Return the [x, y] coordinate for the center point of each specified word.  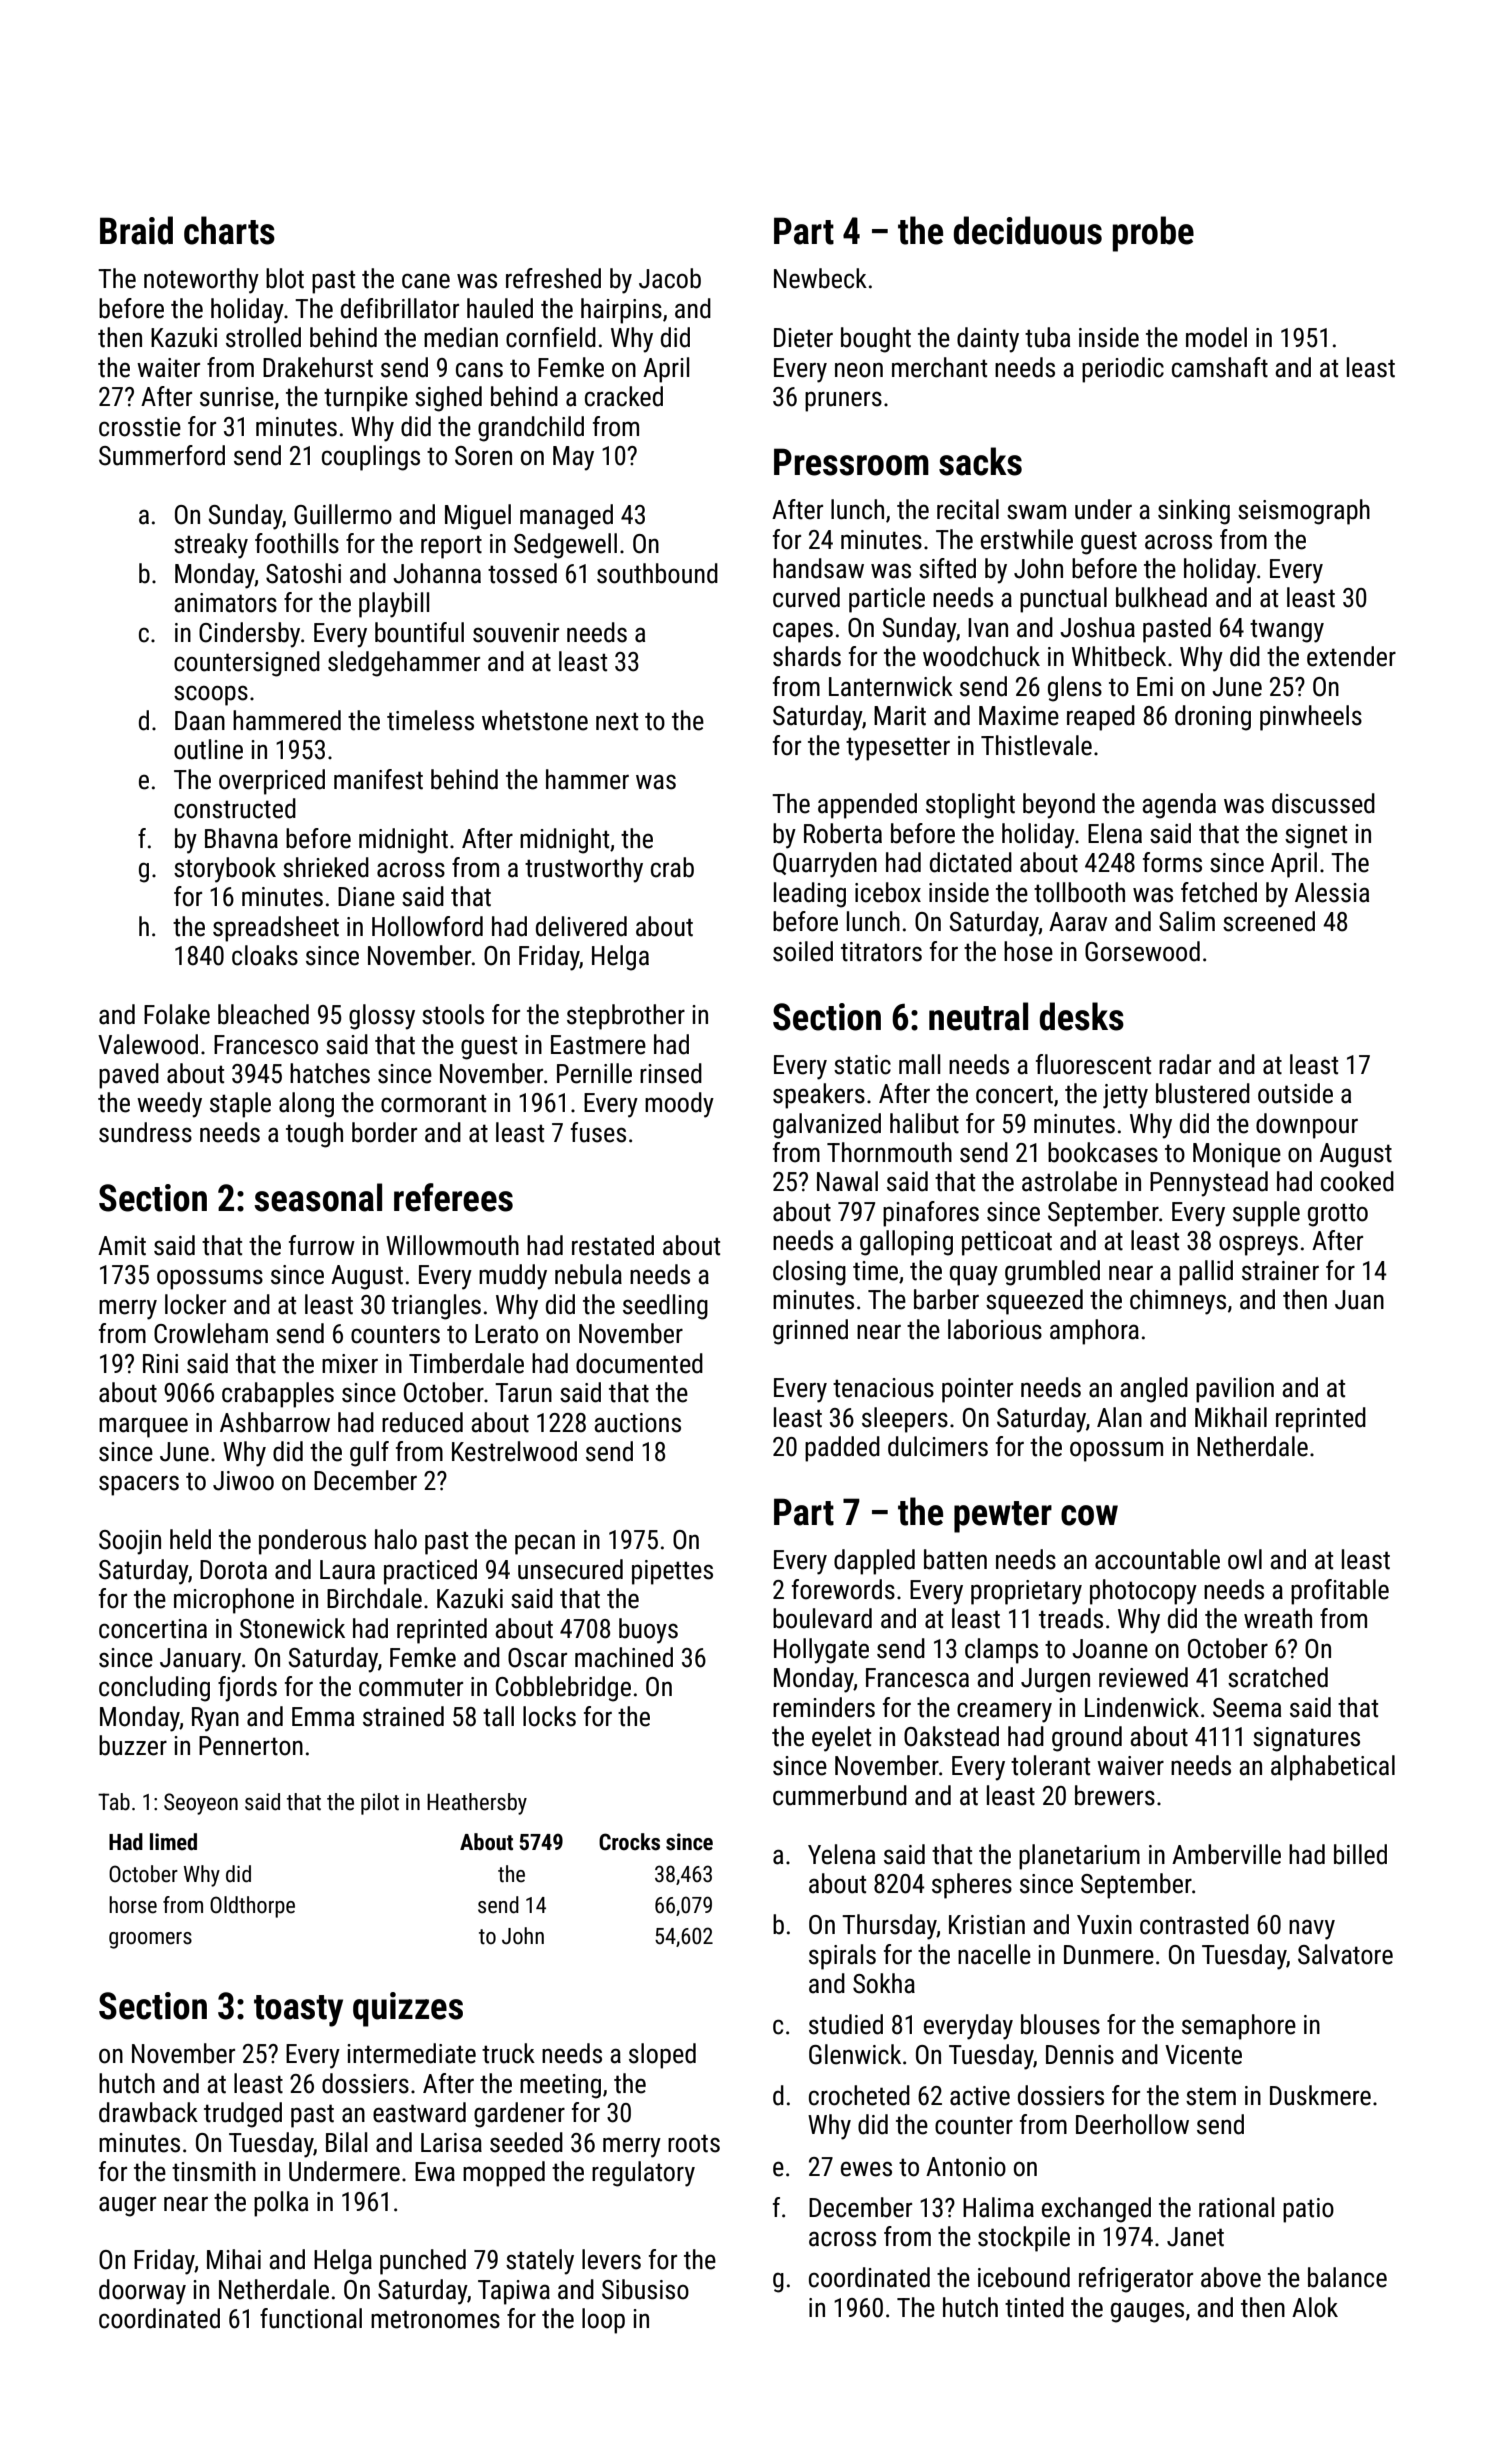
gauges [1147, 2312]
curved [806, 597]
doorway [142, 2292]
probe [1153, 234]
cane [426, 281]
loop [603, 2321]
